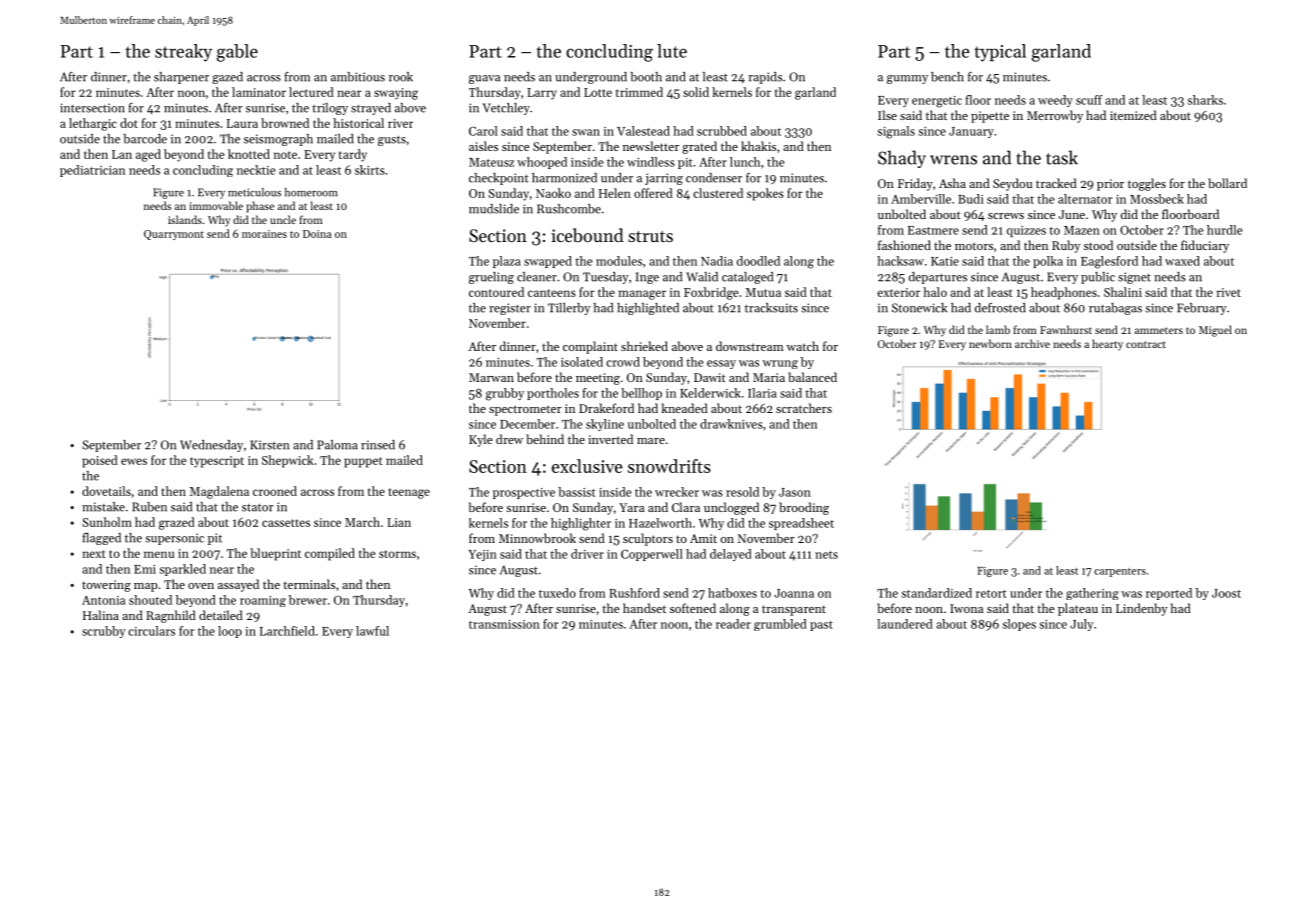 The image size is (1308, 924). Describe the element at coordinates (101, 539) in the screenshot. I see `flagged` at that location.
